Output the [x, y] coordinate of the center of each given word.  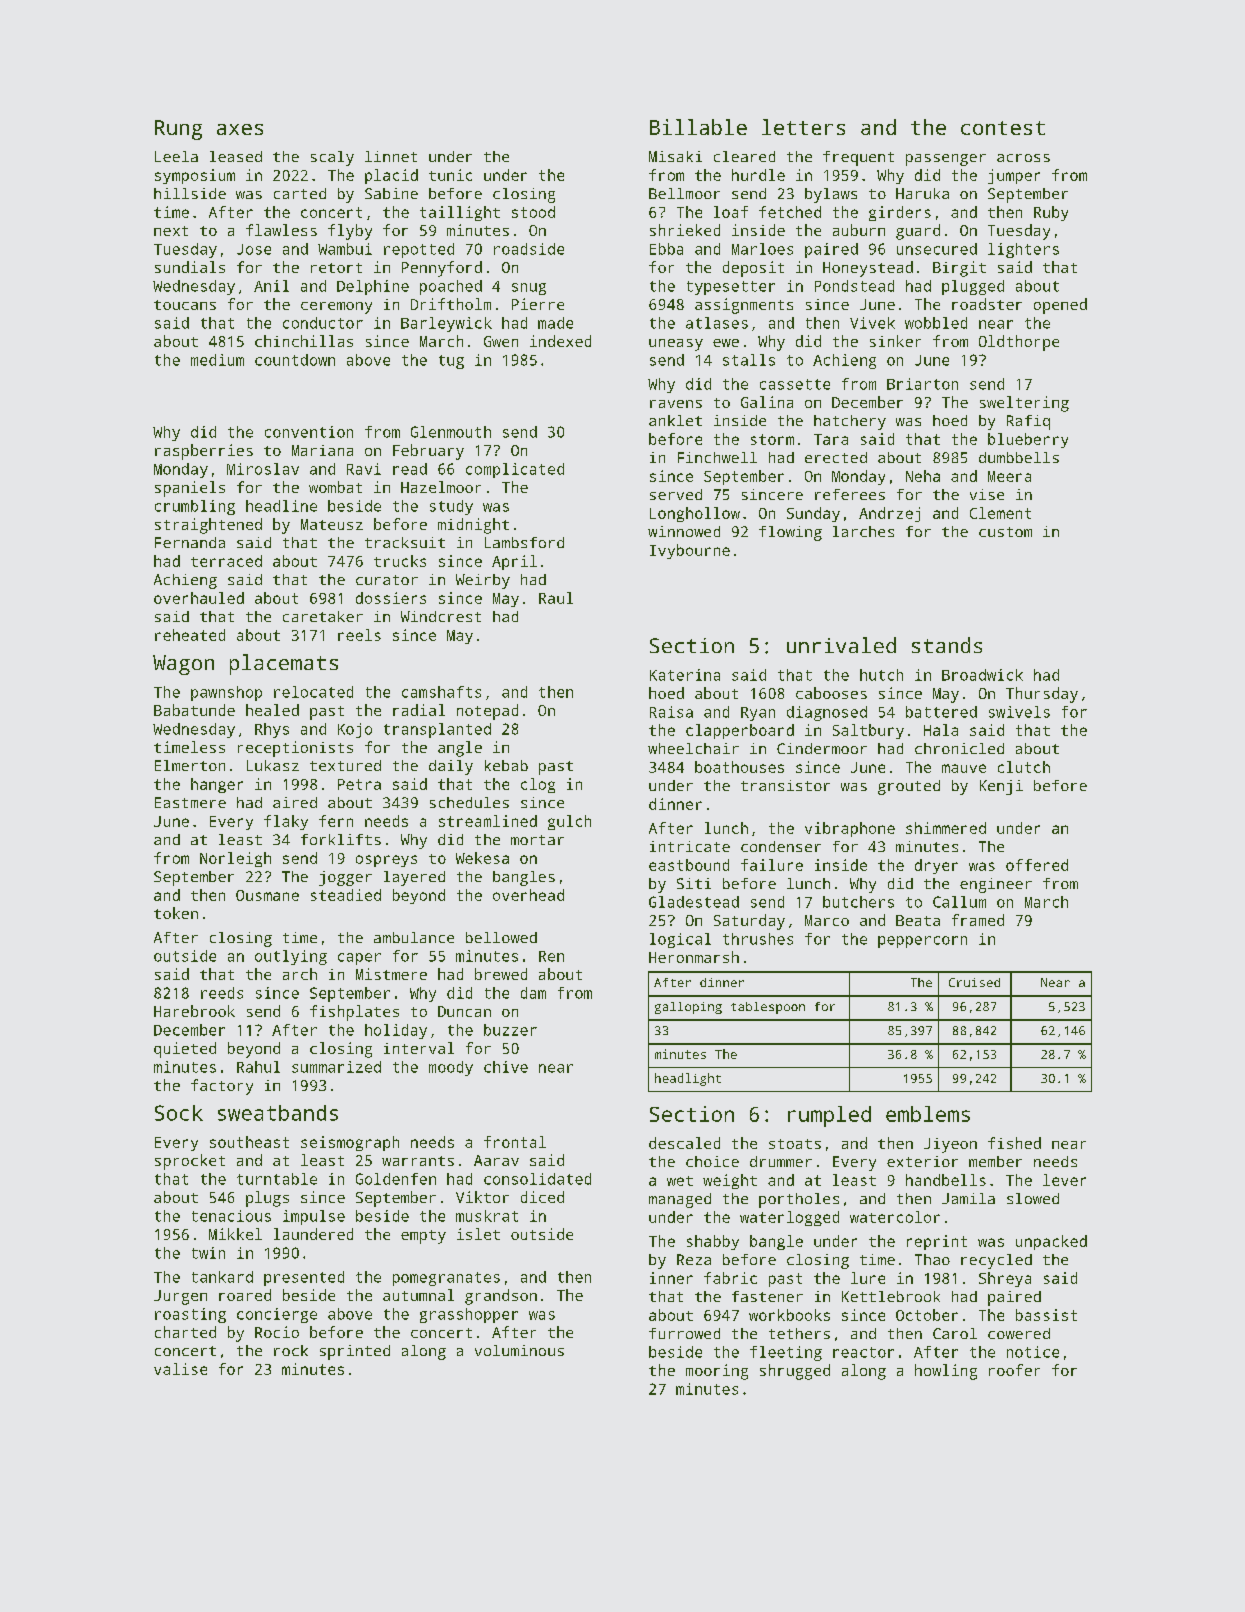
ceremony [336, 308]
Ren [551, 956]
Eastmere [190, 802]
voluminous [519, 1350]
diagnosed [827, 713]
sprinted [355, 1352]
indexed [560, 341]
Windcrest [441, 616]
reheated [190, 635]
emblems [928, 1114]
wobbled [936, 323]
